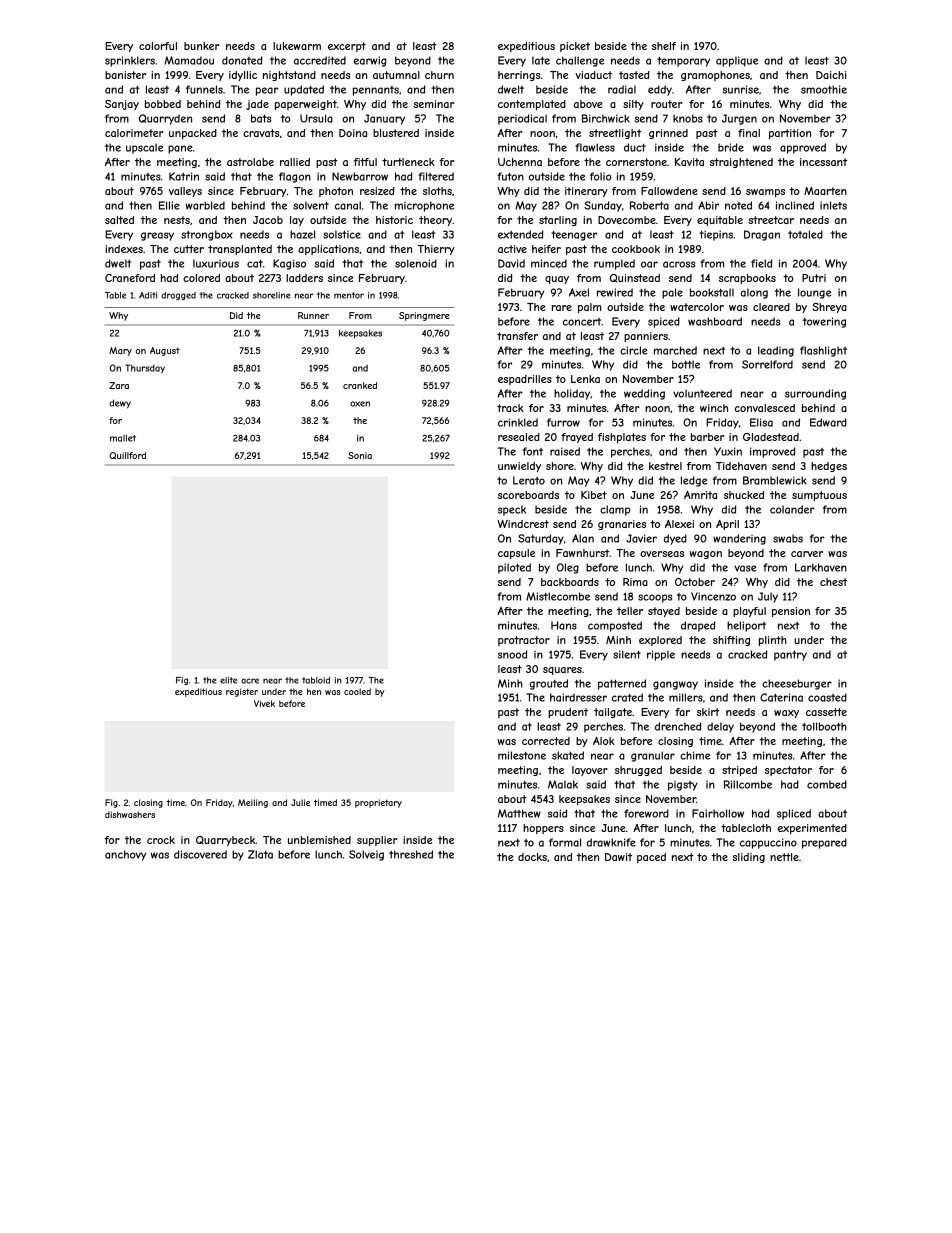 This document has height=1233, width=952. What do you see at coordinates (737, 61) in the document?
I see `applique` at bounding box center [737, 61].
